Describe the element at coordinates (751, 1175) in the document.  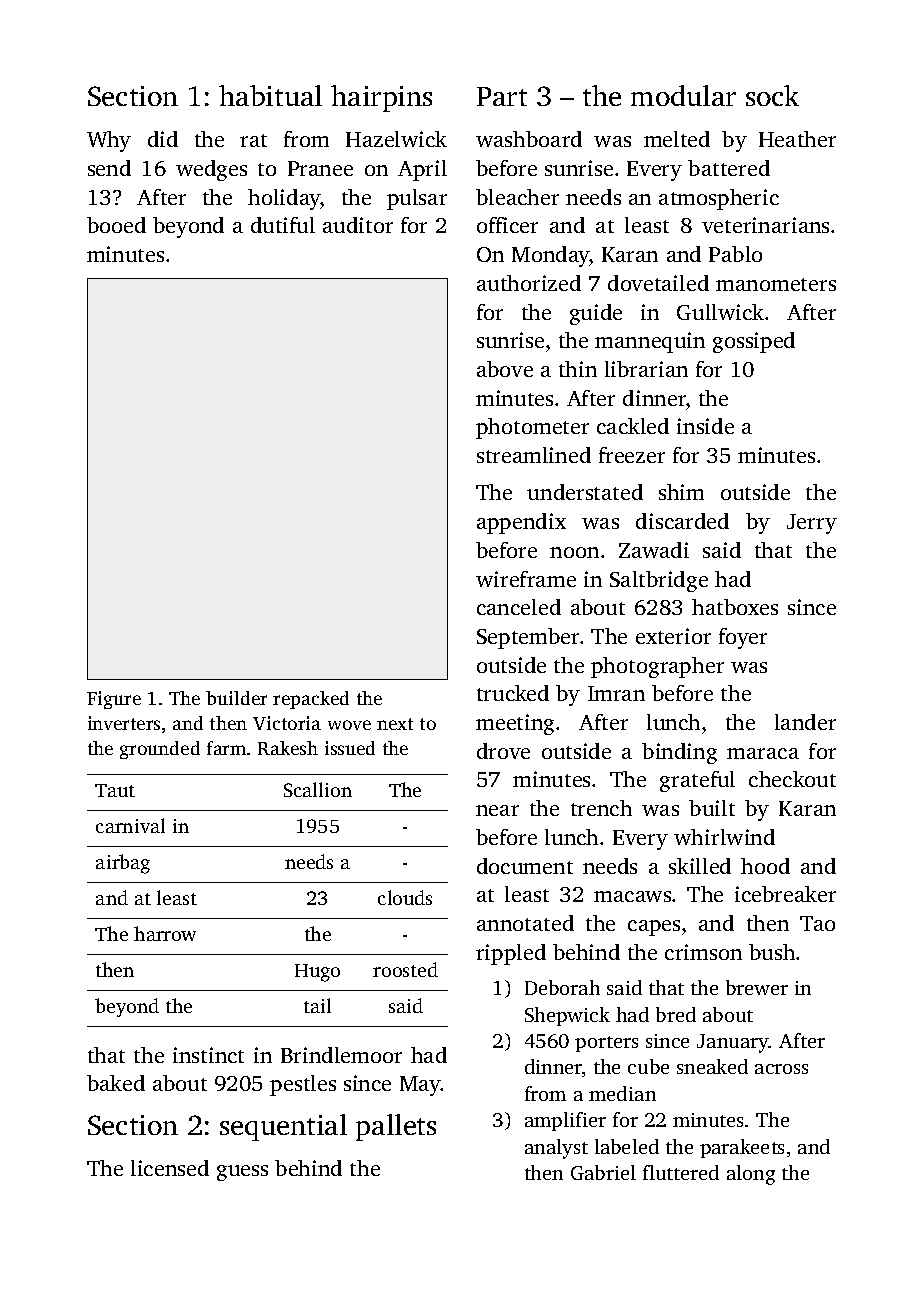
I see `along` at that location.
